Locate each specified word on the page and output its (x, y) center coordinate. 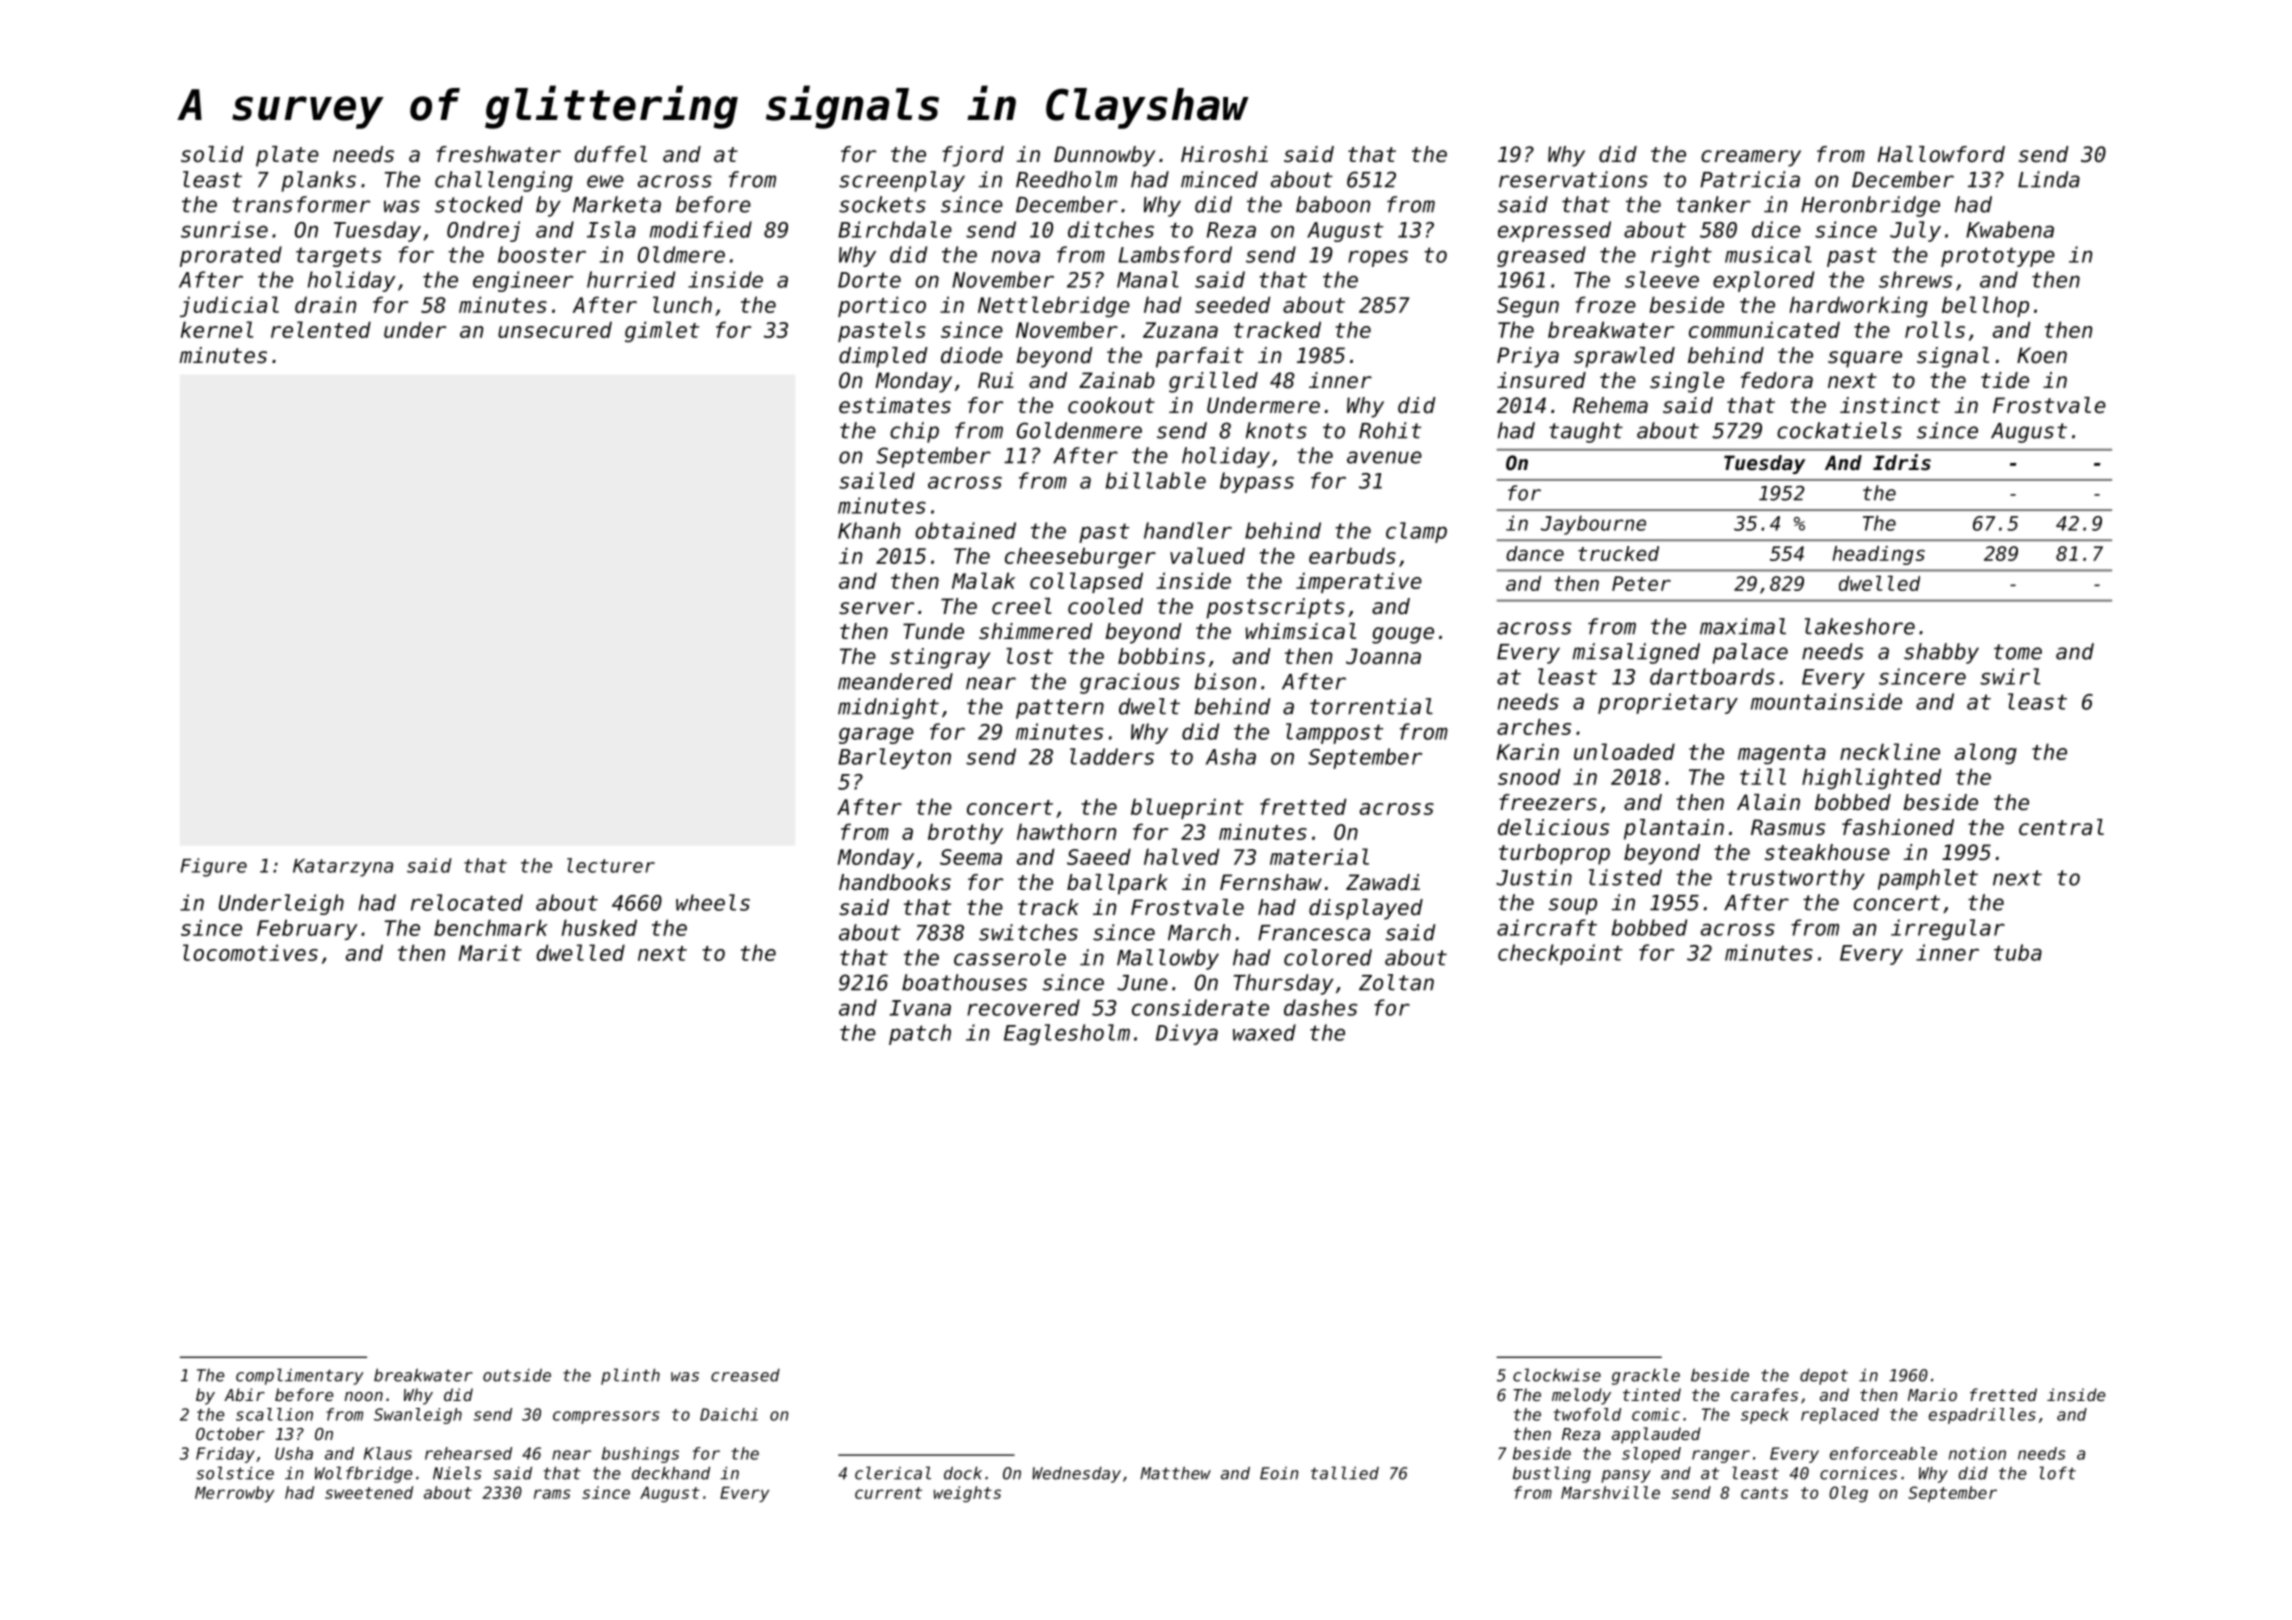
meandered (895, 681)
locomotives (250, 952)
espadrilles (1982, 1416)
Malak (983, 580)
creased (745, 1375)
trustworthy (1796, 879)
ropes (1378, 258)
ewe (605, 181)
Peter (1641, 583)
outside (517, 1375)
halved (1182, 856)
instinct (1890, 405)
